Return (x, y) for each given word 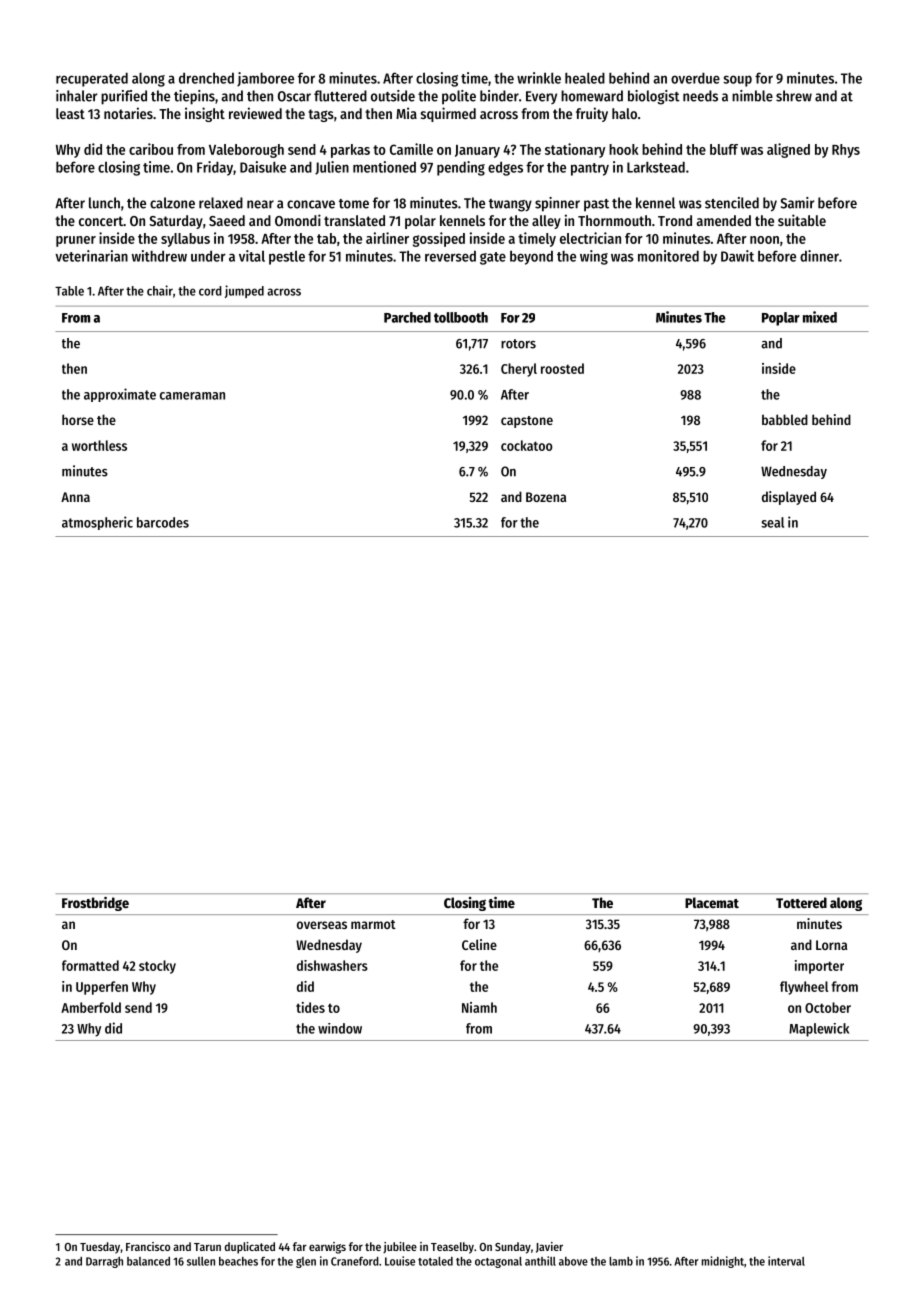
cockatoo (526, 445)
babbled (785, 419)
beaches (238, 1261)
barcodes (163, 522)
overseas (322, 925)
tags (321, 115)
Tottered (801, 902)
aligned (788, 150)
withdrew (159, 256)
